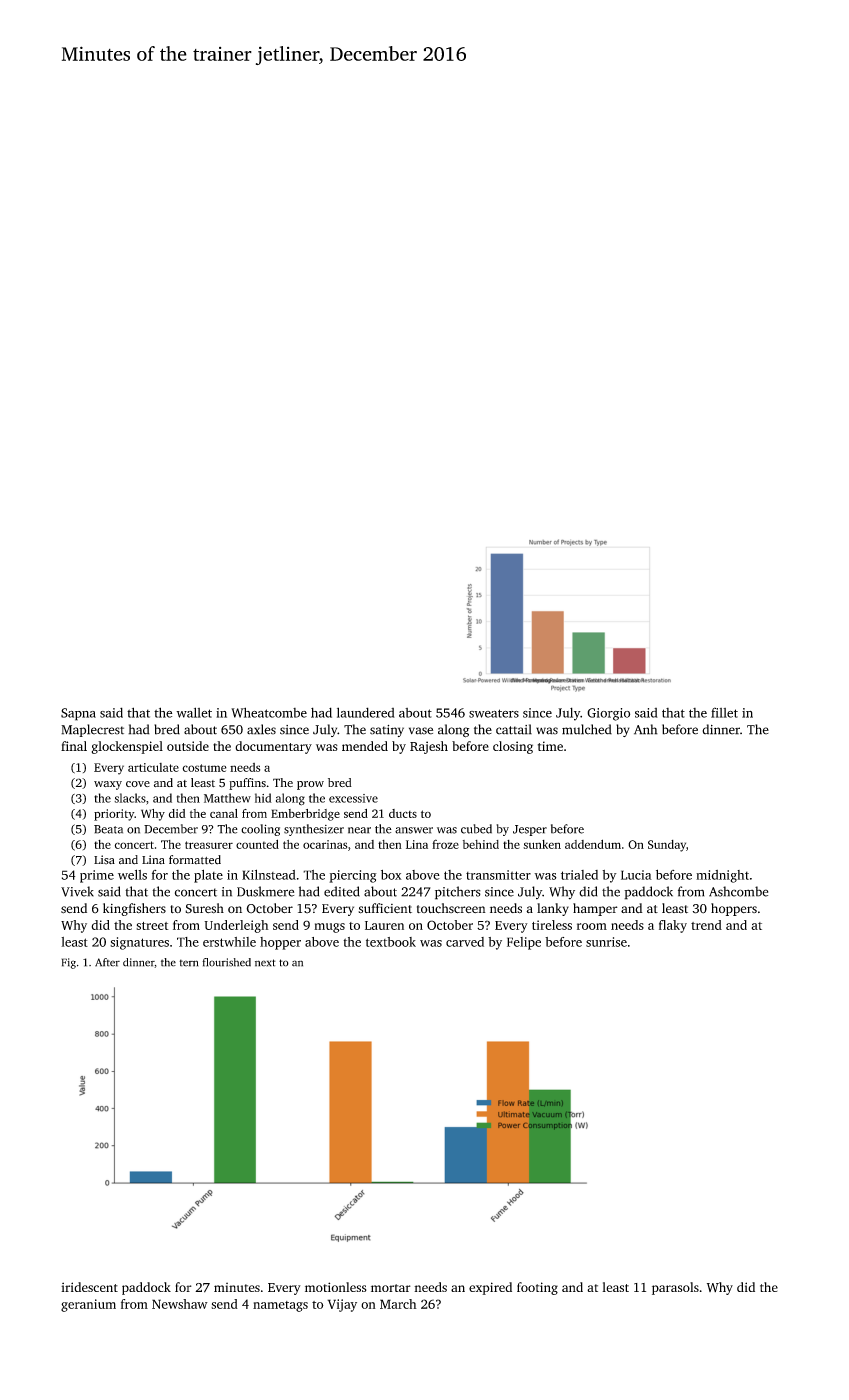 The height and width of the screenshot is (1400, 849). I want to click on geranium, so click(88, 1305).
